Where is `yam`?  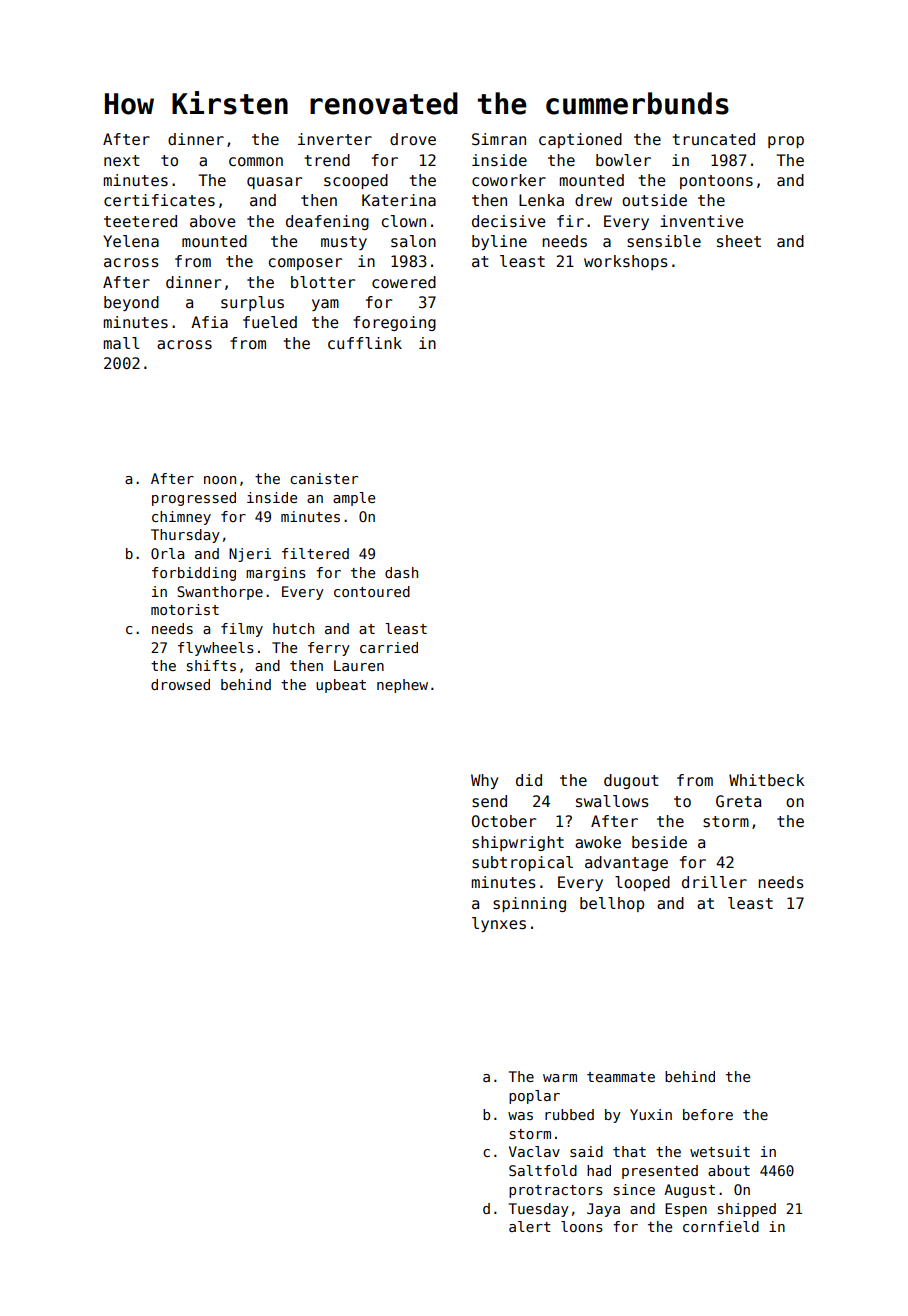 yam is located at coordinates (325, 305).
